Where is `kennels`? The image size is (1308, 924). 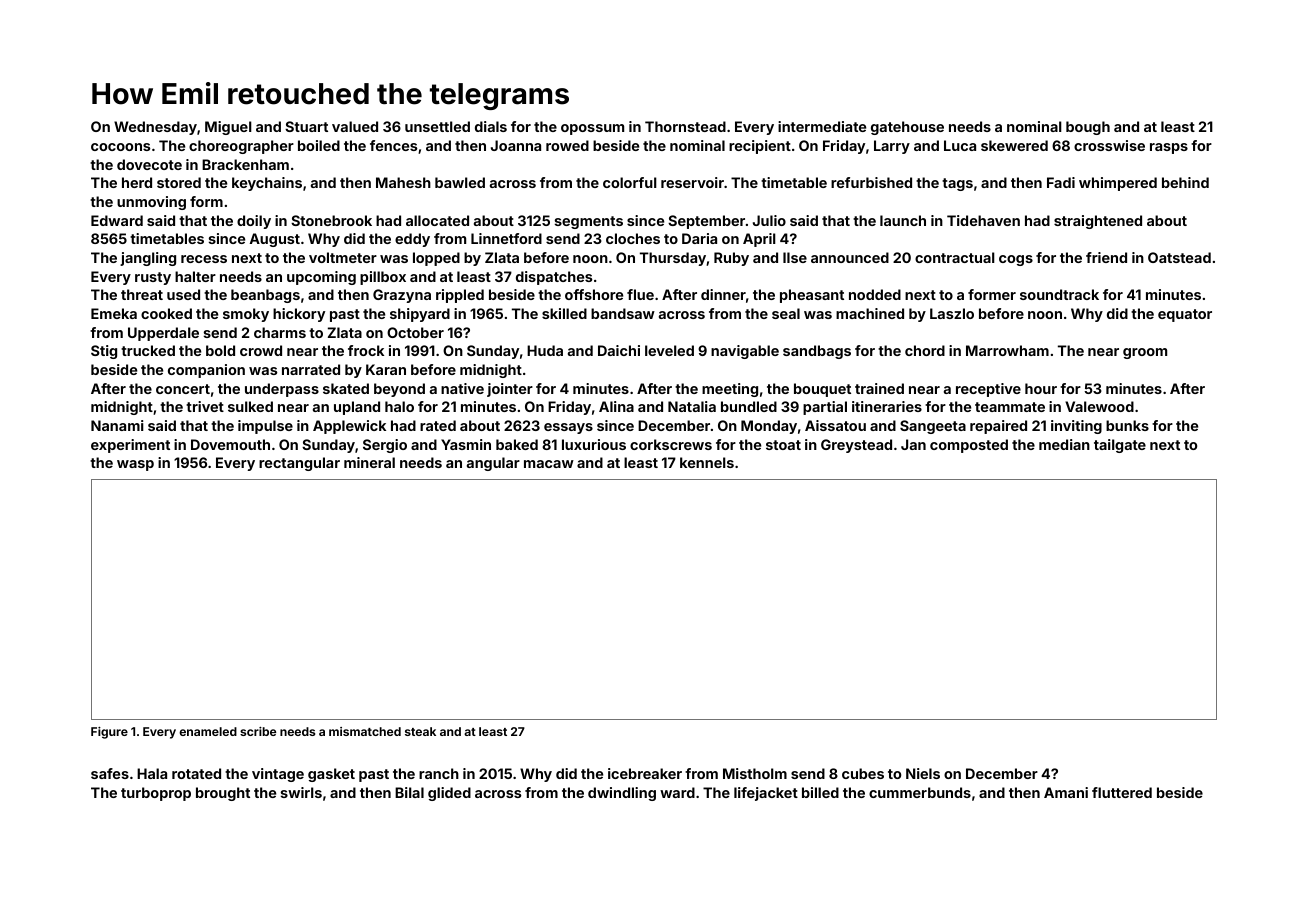
kennels is located at coordinates (707, 462).
